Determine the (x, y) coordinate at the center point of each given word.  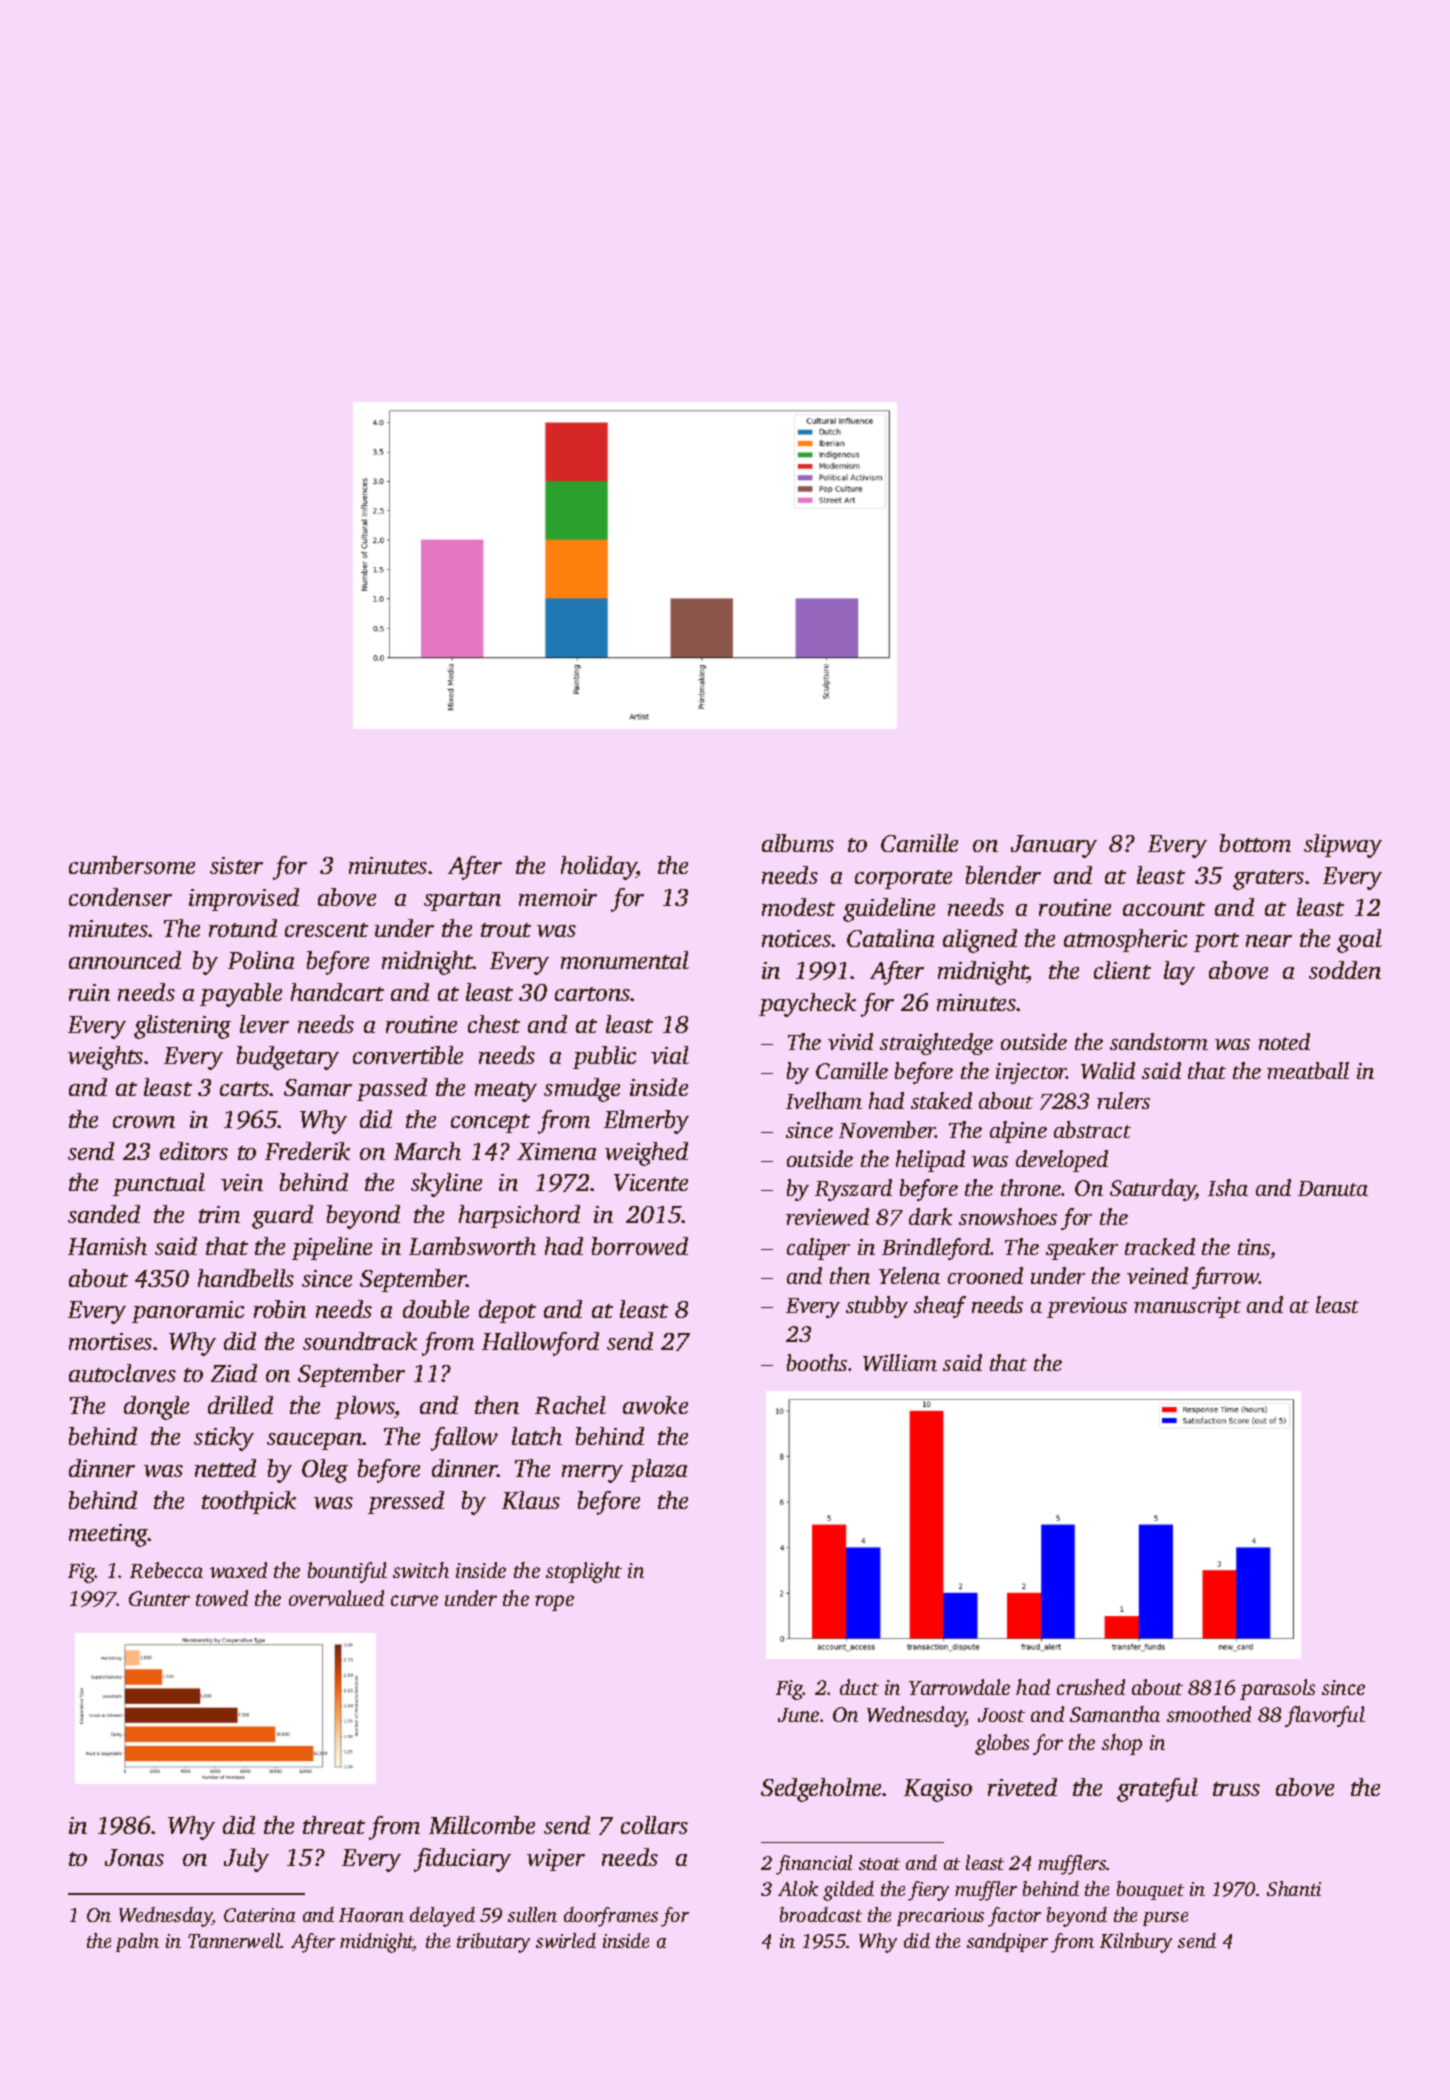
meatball (1308, 1070)
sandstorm (1159, 1041)
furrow (1225, 1278)
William (900, 1362)
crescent (326, 930)
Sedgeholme (821, 1790)
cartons (592, 994)
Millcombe (482, 1825)
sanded (104, 1214)
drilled (240, 1405)
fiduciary (462, 1860)
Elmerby (646, 1122)
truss (1236, 1789)
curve (414, 1600)
